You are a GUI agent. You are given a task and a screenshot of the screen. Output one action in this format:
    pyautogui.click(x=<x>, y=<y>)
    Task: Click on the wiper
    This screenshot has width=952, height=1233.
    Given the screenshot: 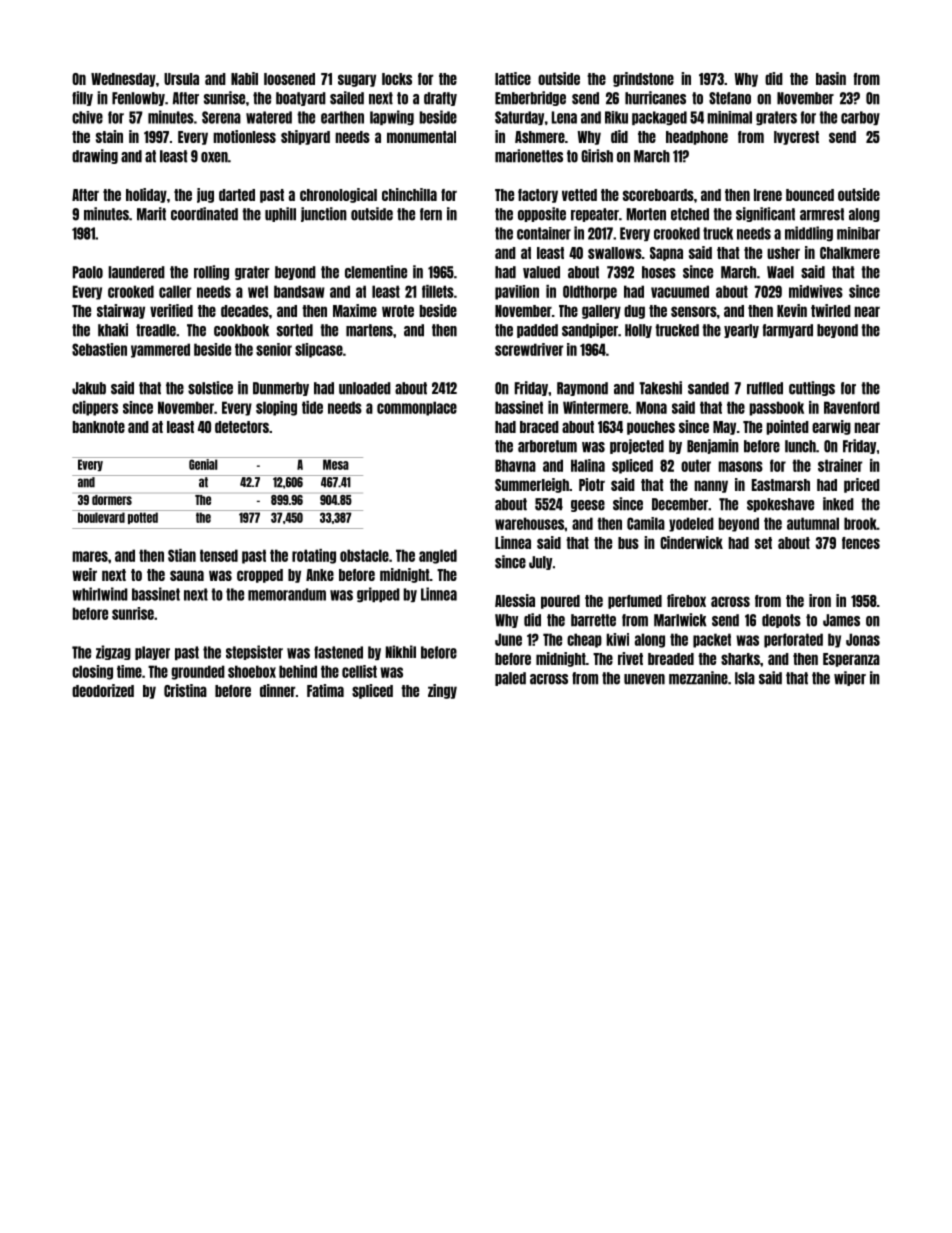 What is the action you would take?
    pyautogui.click(x=850, y=678)
